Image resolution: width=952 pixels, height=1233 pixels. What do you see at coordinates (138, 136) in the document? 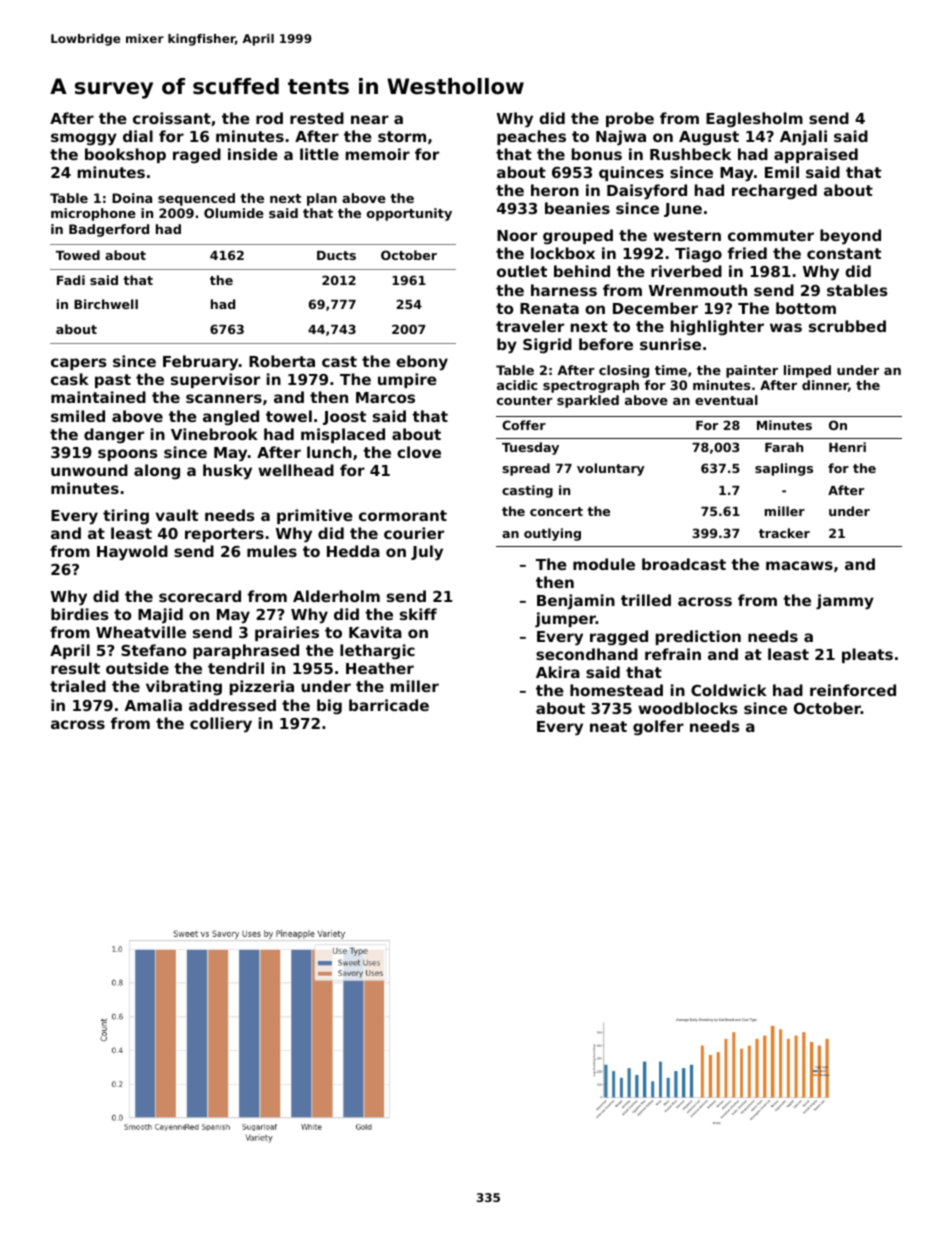
I see `dial` at bounding box center [138, 136].
